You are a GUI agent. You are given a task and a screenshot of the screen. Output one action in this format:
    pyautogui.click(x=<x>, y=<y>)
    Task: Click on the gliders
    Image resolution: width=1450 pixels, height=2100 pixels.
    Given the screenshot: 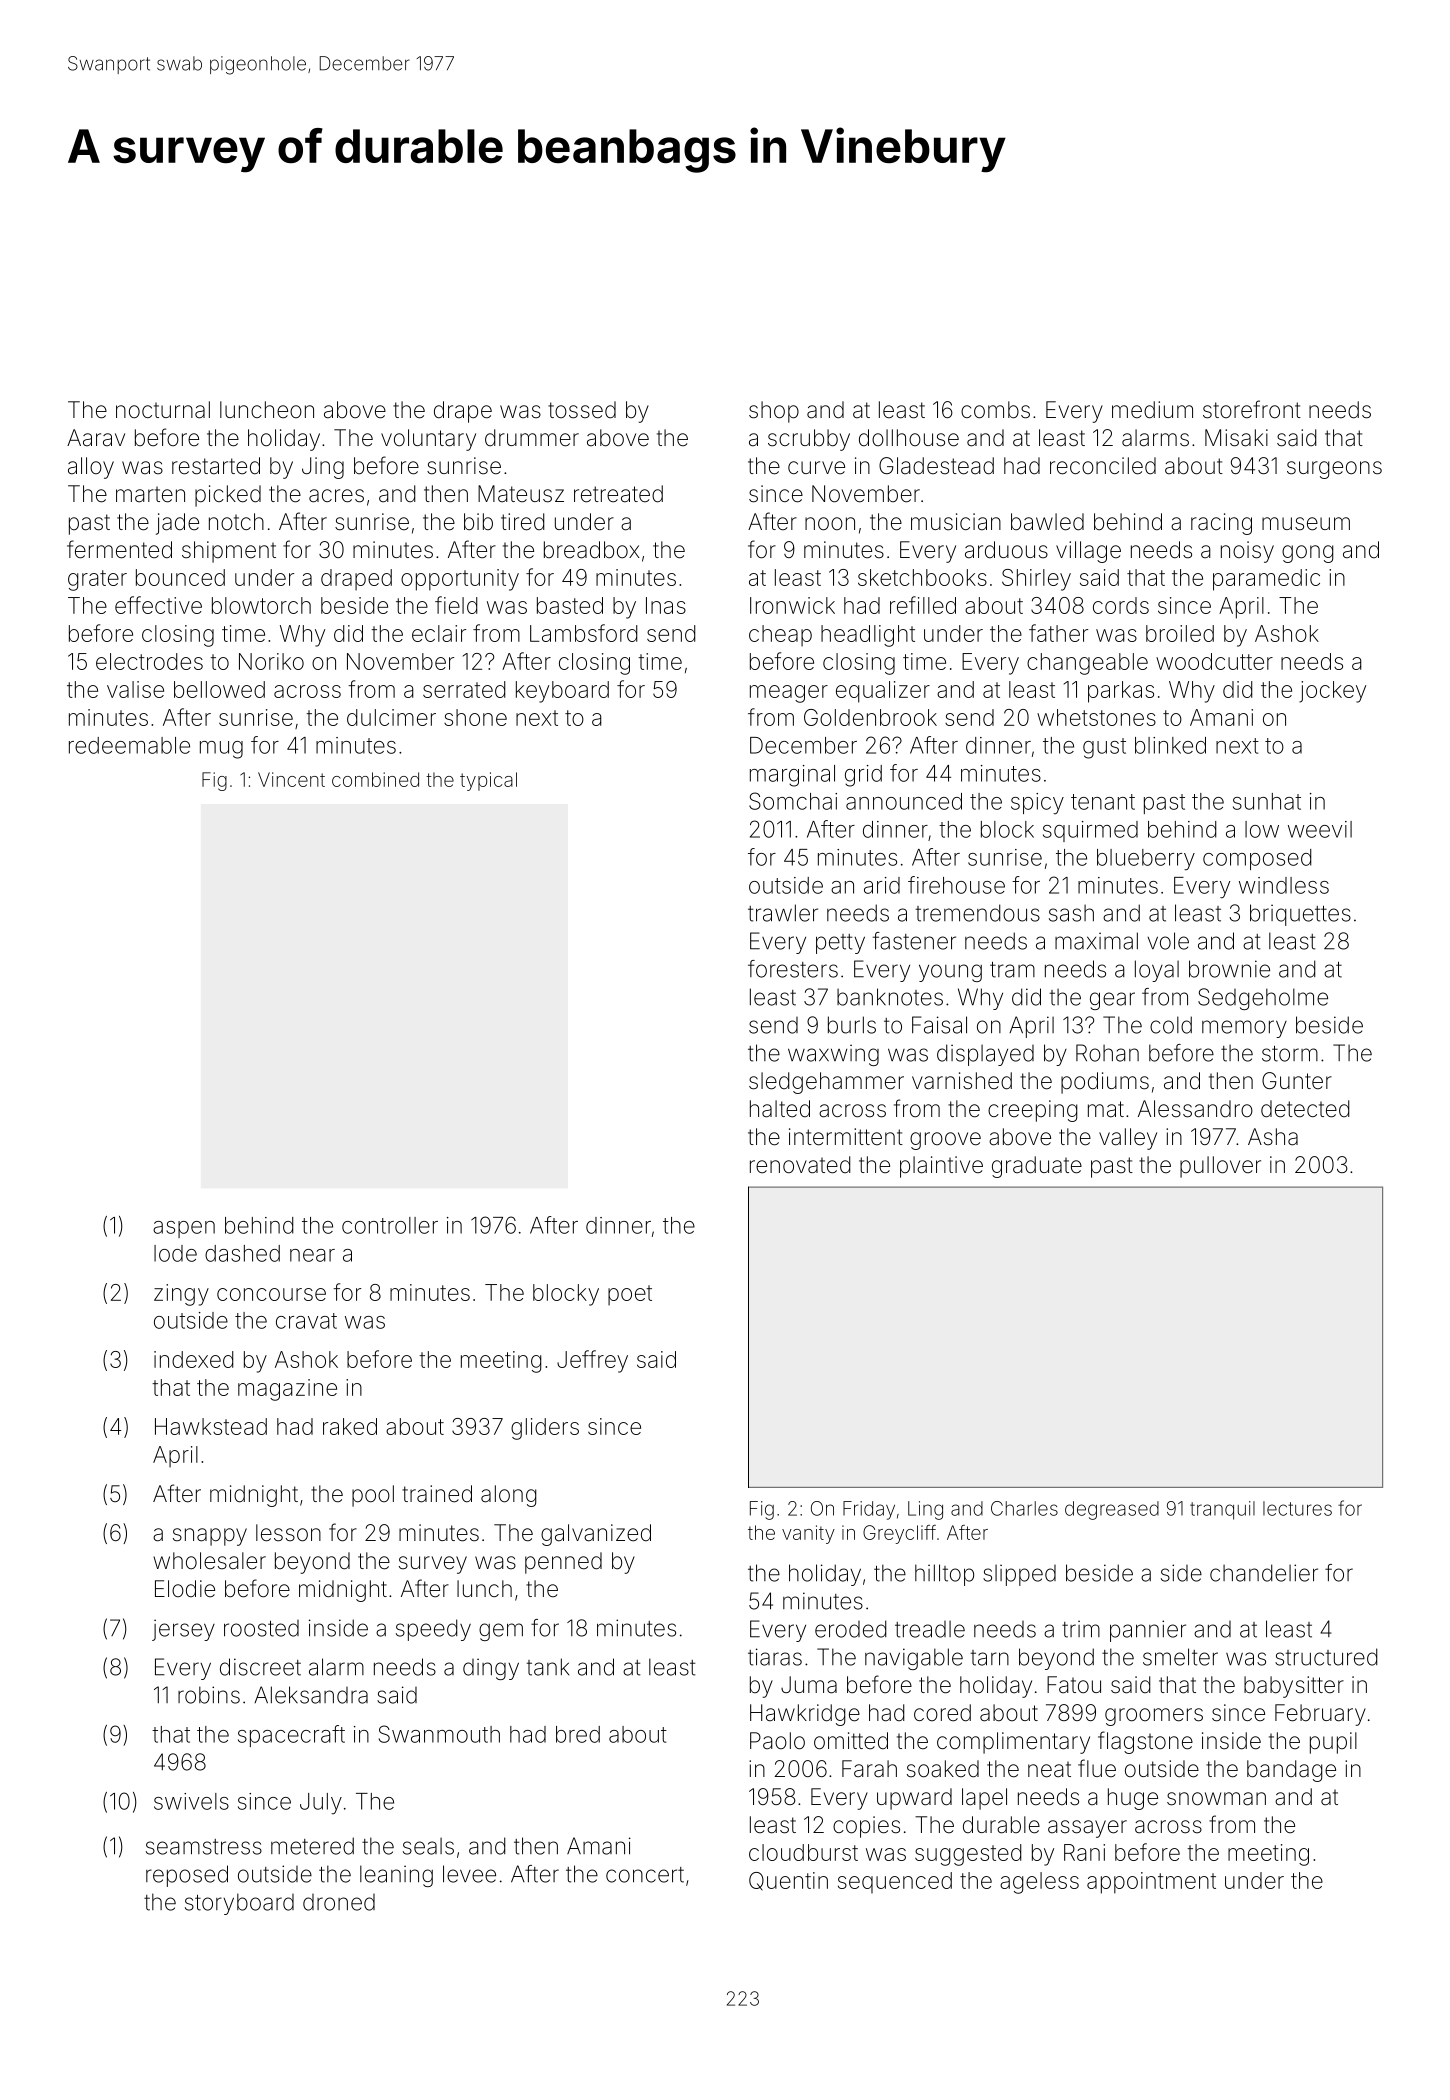 What is the action you would take?
    pyautogui.click(x=545, y=1429)
